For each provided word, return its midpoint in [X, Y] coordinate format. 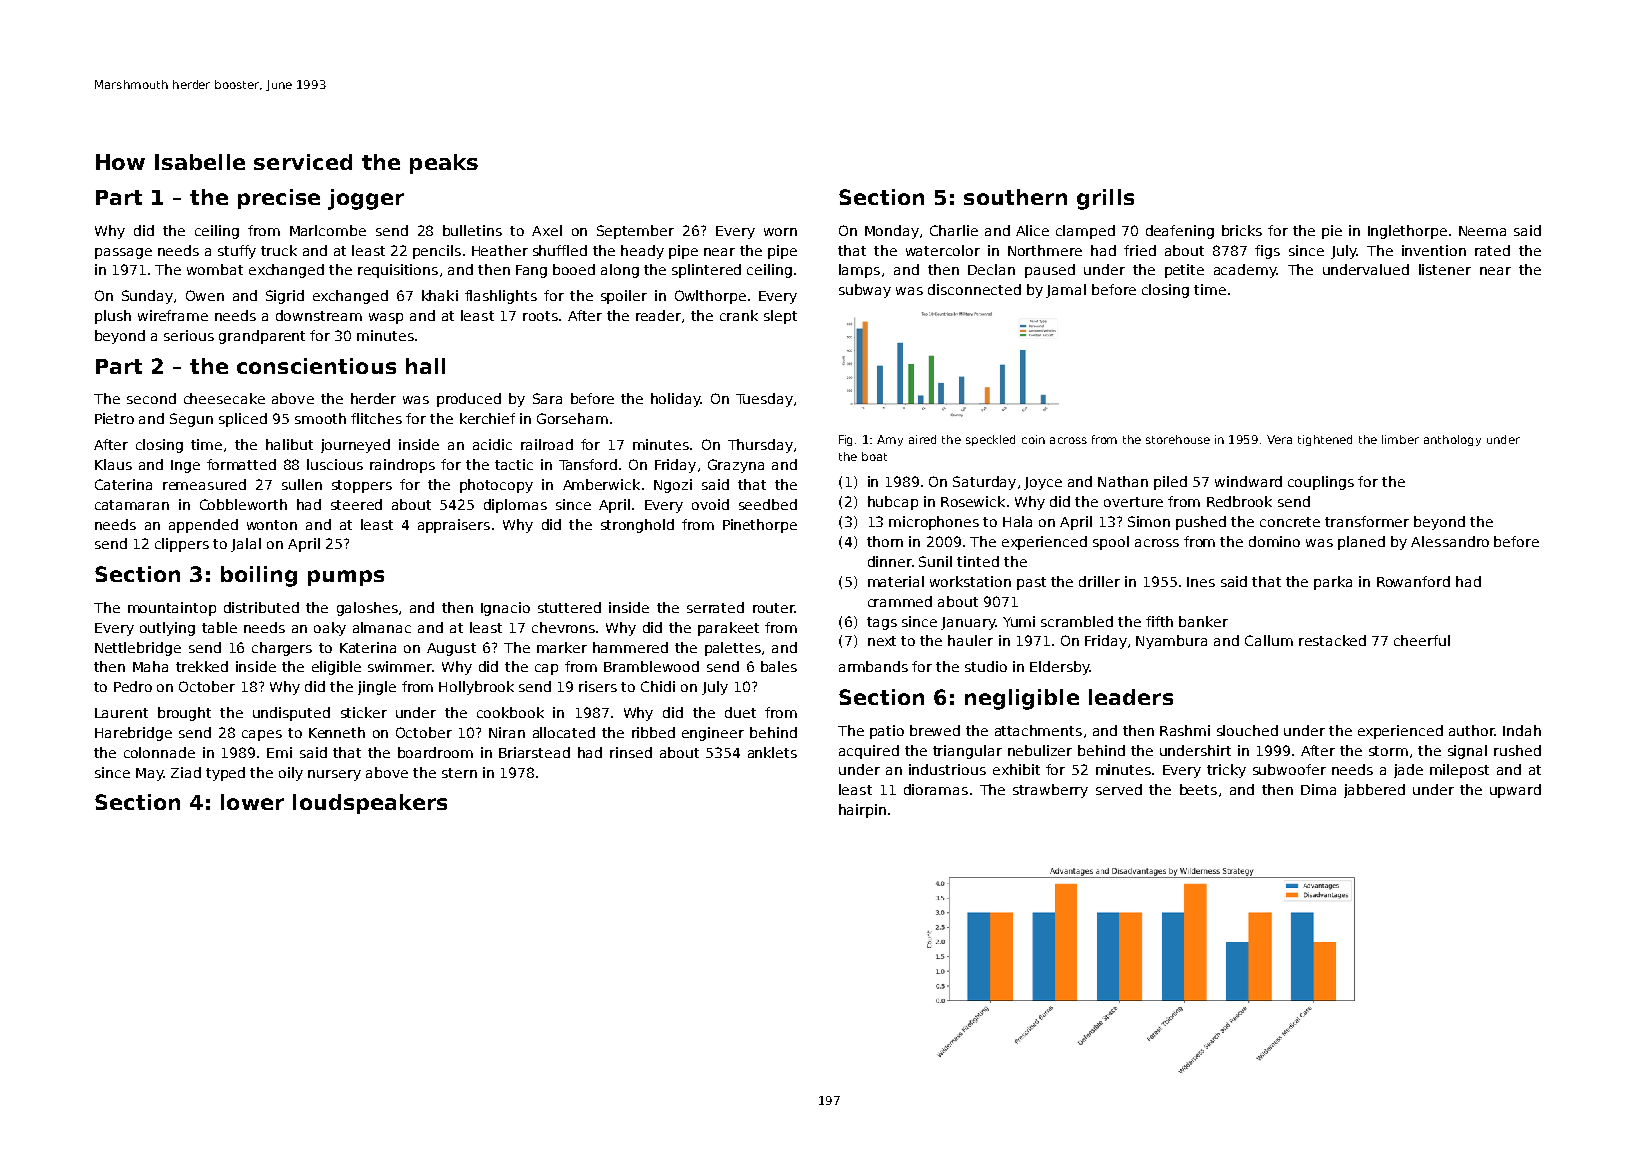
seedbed [768, 504]
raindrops [402, 466]
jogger [366, 199]
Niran [507, 732]
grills [1105, 199]
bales [779, 666]
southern [1015, 197]
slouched [1247, 730]
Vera [1279, 439]
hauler [970, 640]
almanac [382, 627]
